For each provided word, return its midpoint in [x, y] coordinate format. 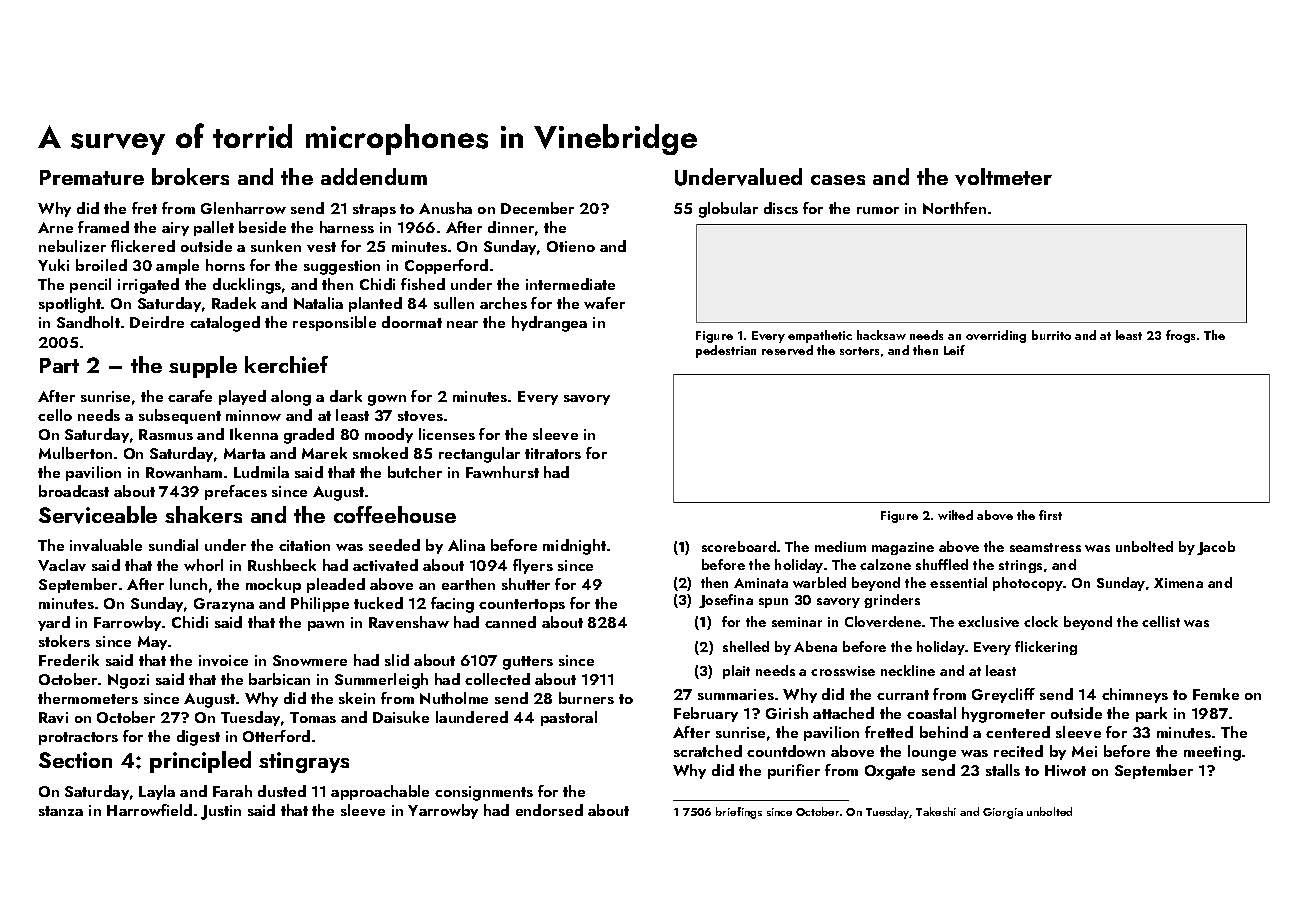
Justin [221, 812]
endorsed [549, 810]
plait [736, 672]
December [537, 208]
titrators [553, 453]
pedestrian [726, 351]
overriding [996, 336]
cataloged [225, 324]
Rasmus [166, 434]
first [1050, 515]
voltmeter [1003, 177]
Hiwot [1065, 770]
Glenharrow [243, 208]
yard [54, 623]
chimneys [1135, 695]
